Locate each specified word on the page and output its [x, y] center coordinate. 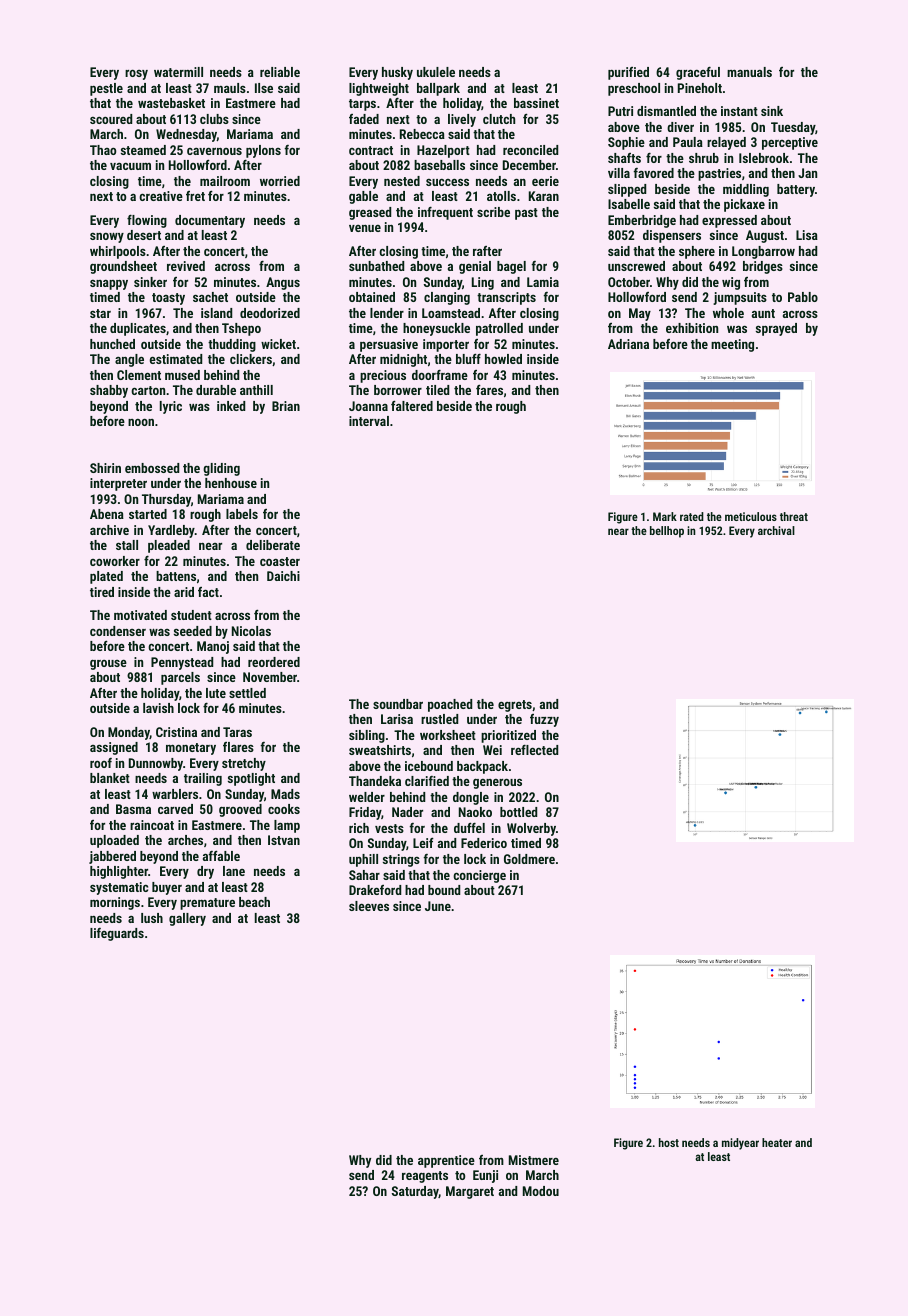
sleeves [369, 906]
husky [397, 73]
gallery [187, 919]
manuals [749, 72]
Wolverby [531, 829]
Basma [133, 809]
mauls [230, 88]
